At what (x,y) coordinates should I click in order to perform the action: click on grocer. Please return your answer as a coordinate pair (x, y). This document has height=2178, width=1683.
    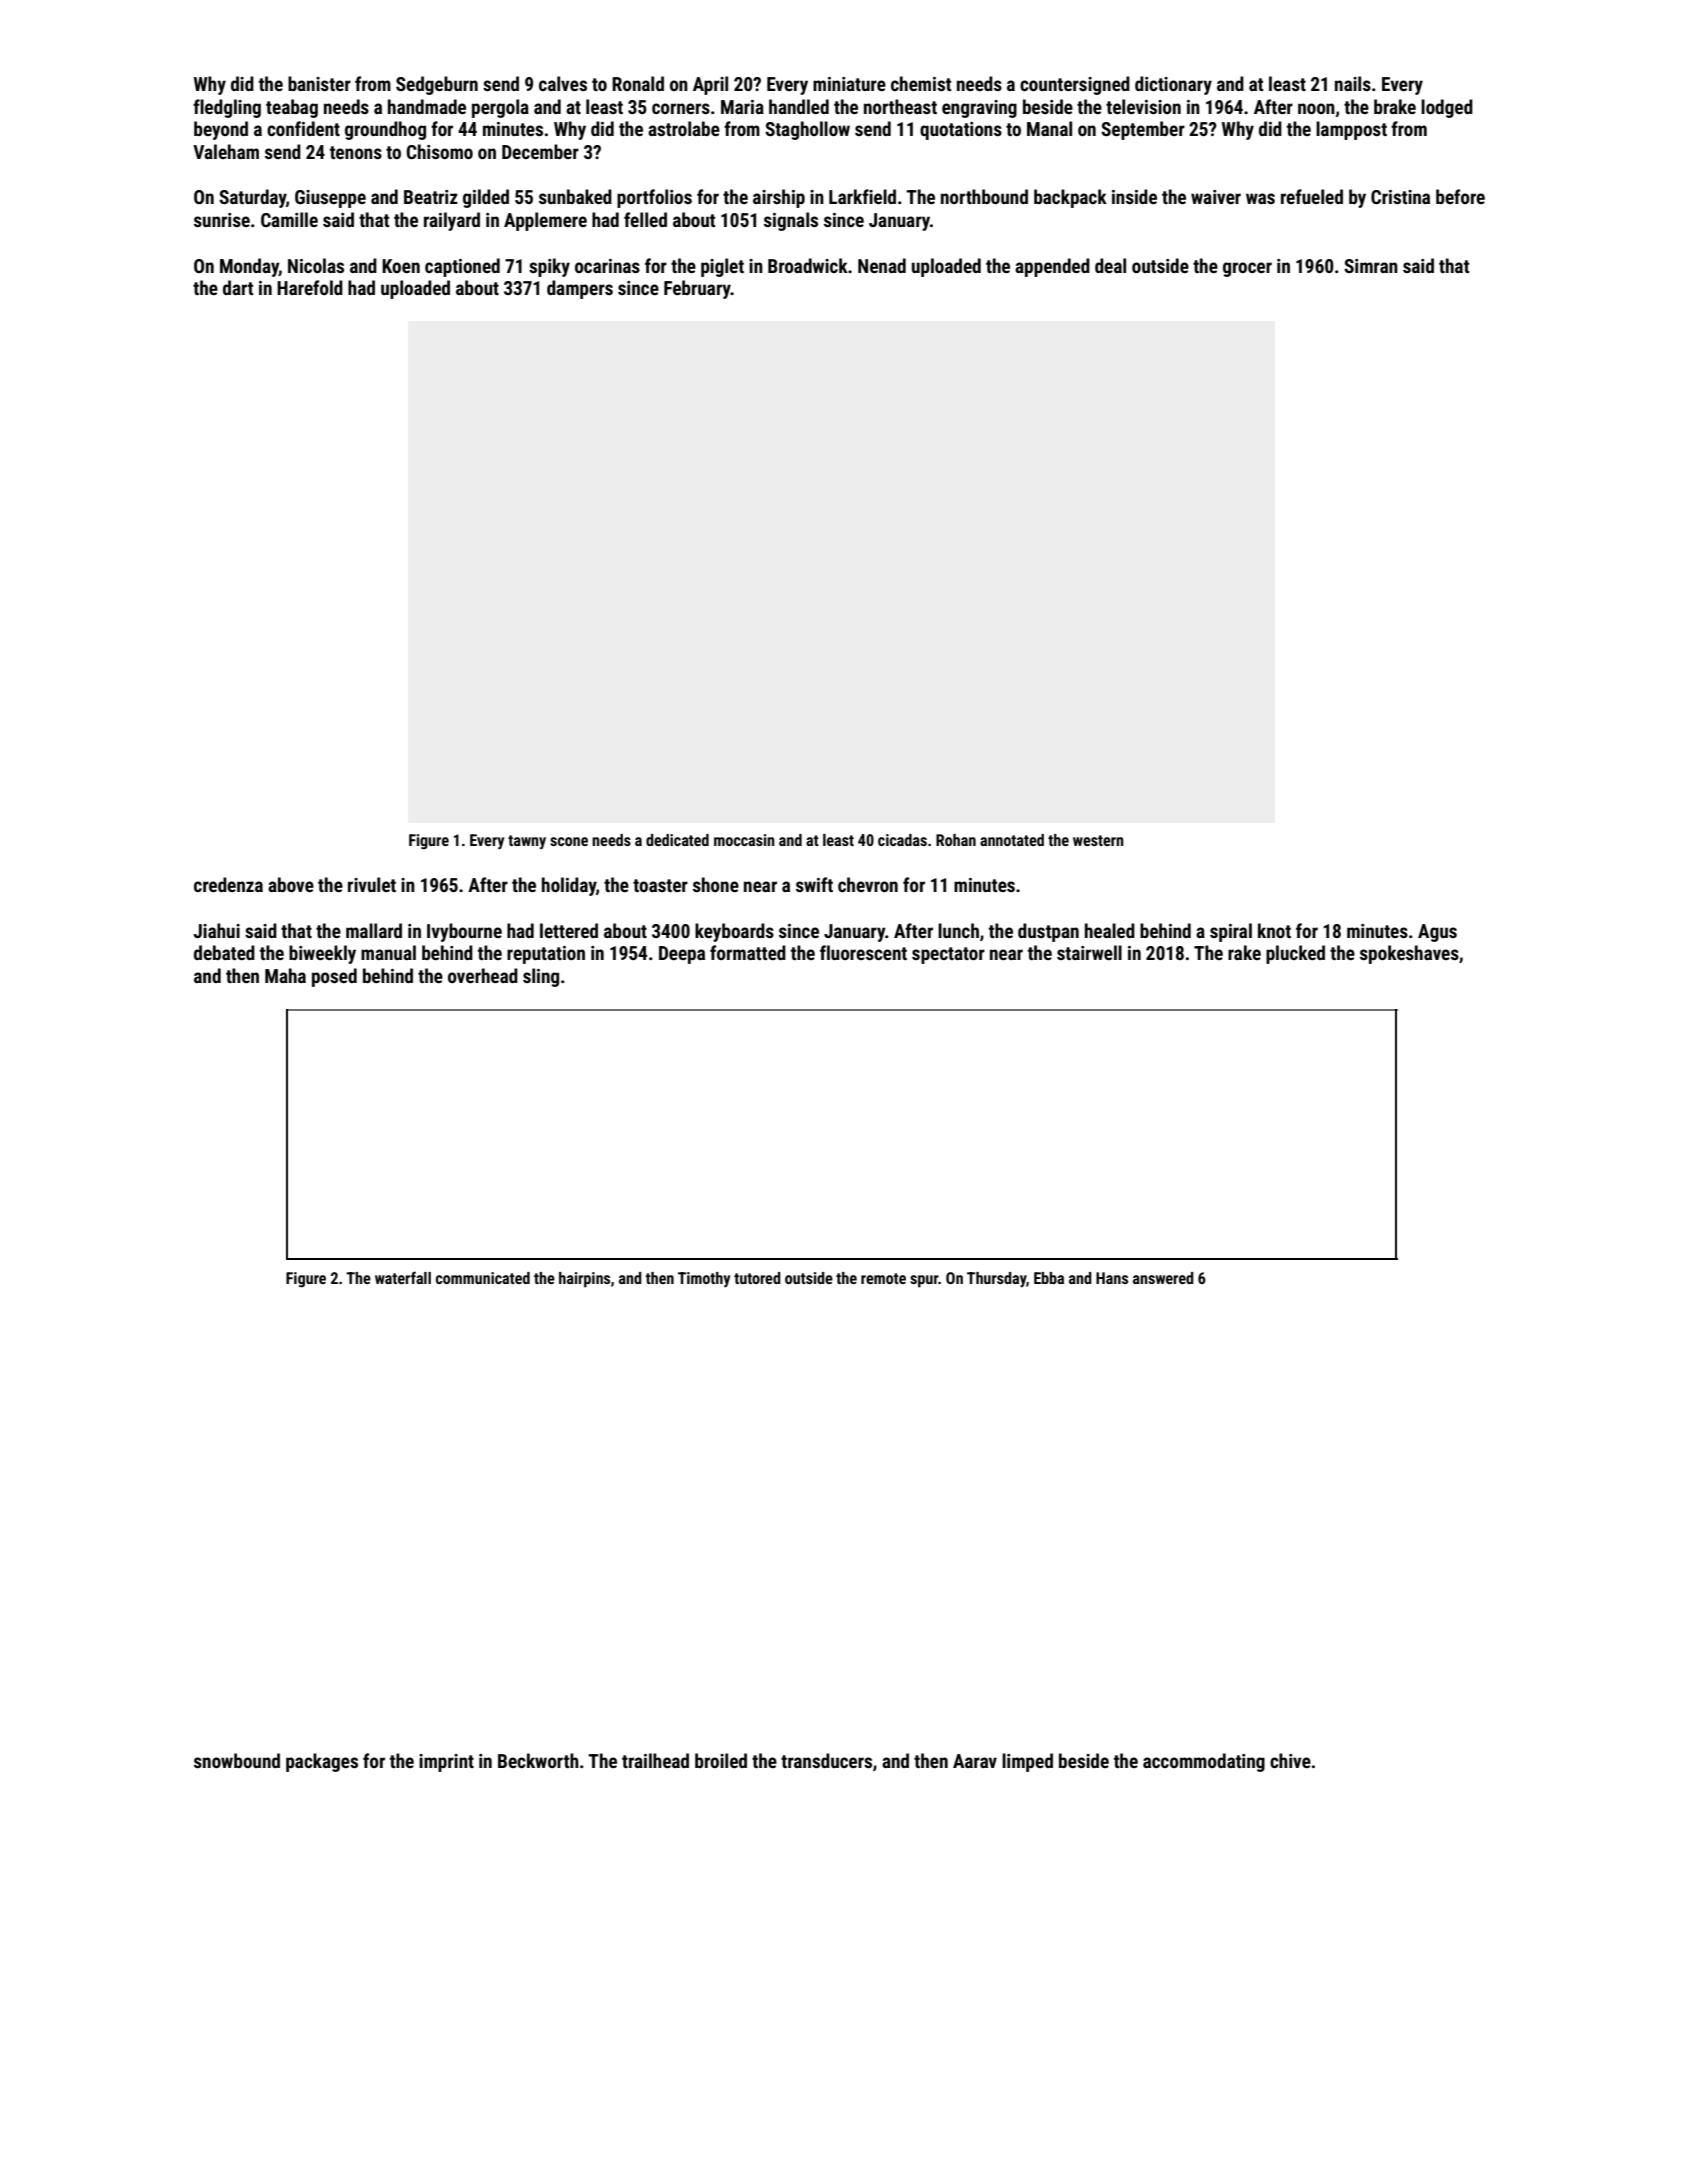
    Looking at the image, I should click on (1247, 269).
